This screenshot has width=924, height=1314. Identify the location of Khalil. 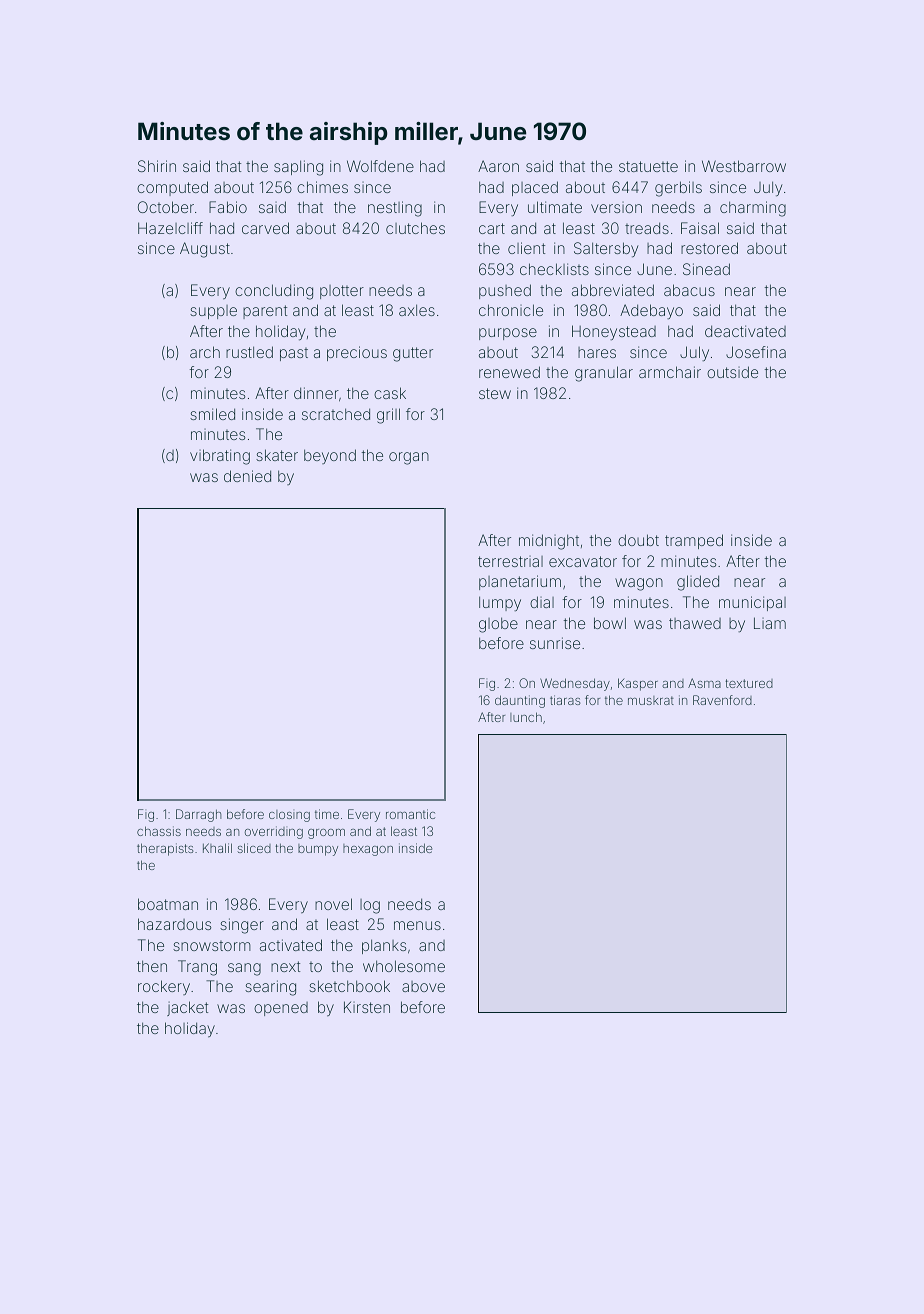
(217, 848).
